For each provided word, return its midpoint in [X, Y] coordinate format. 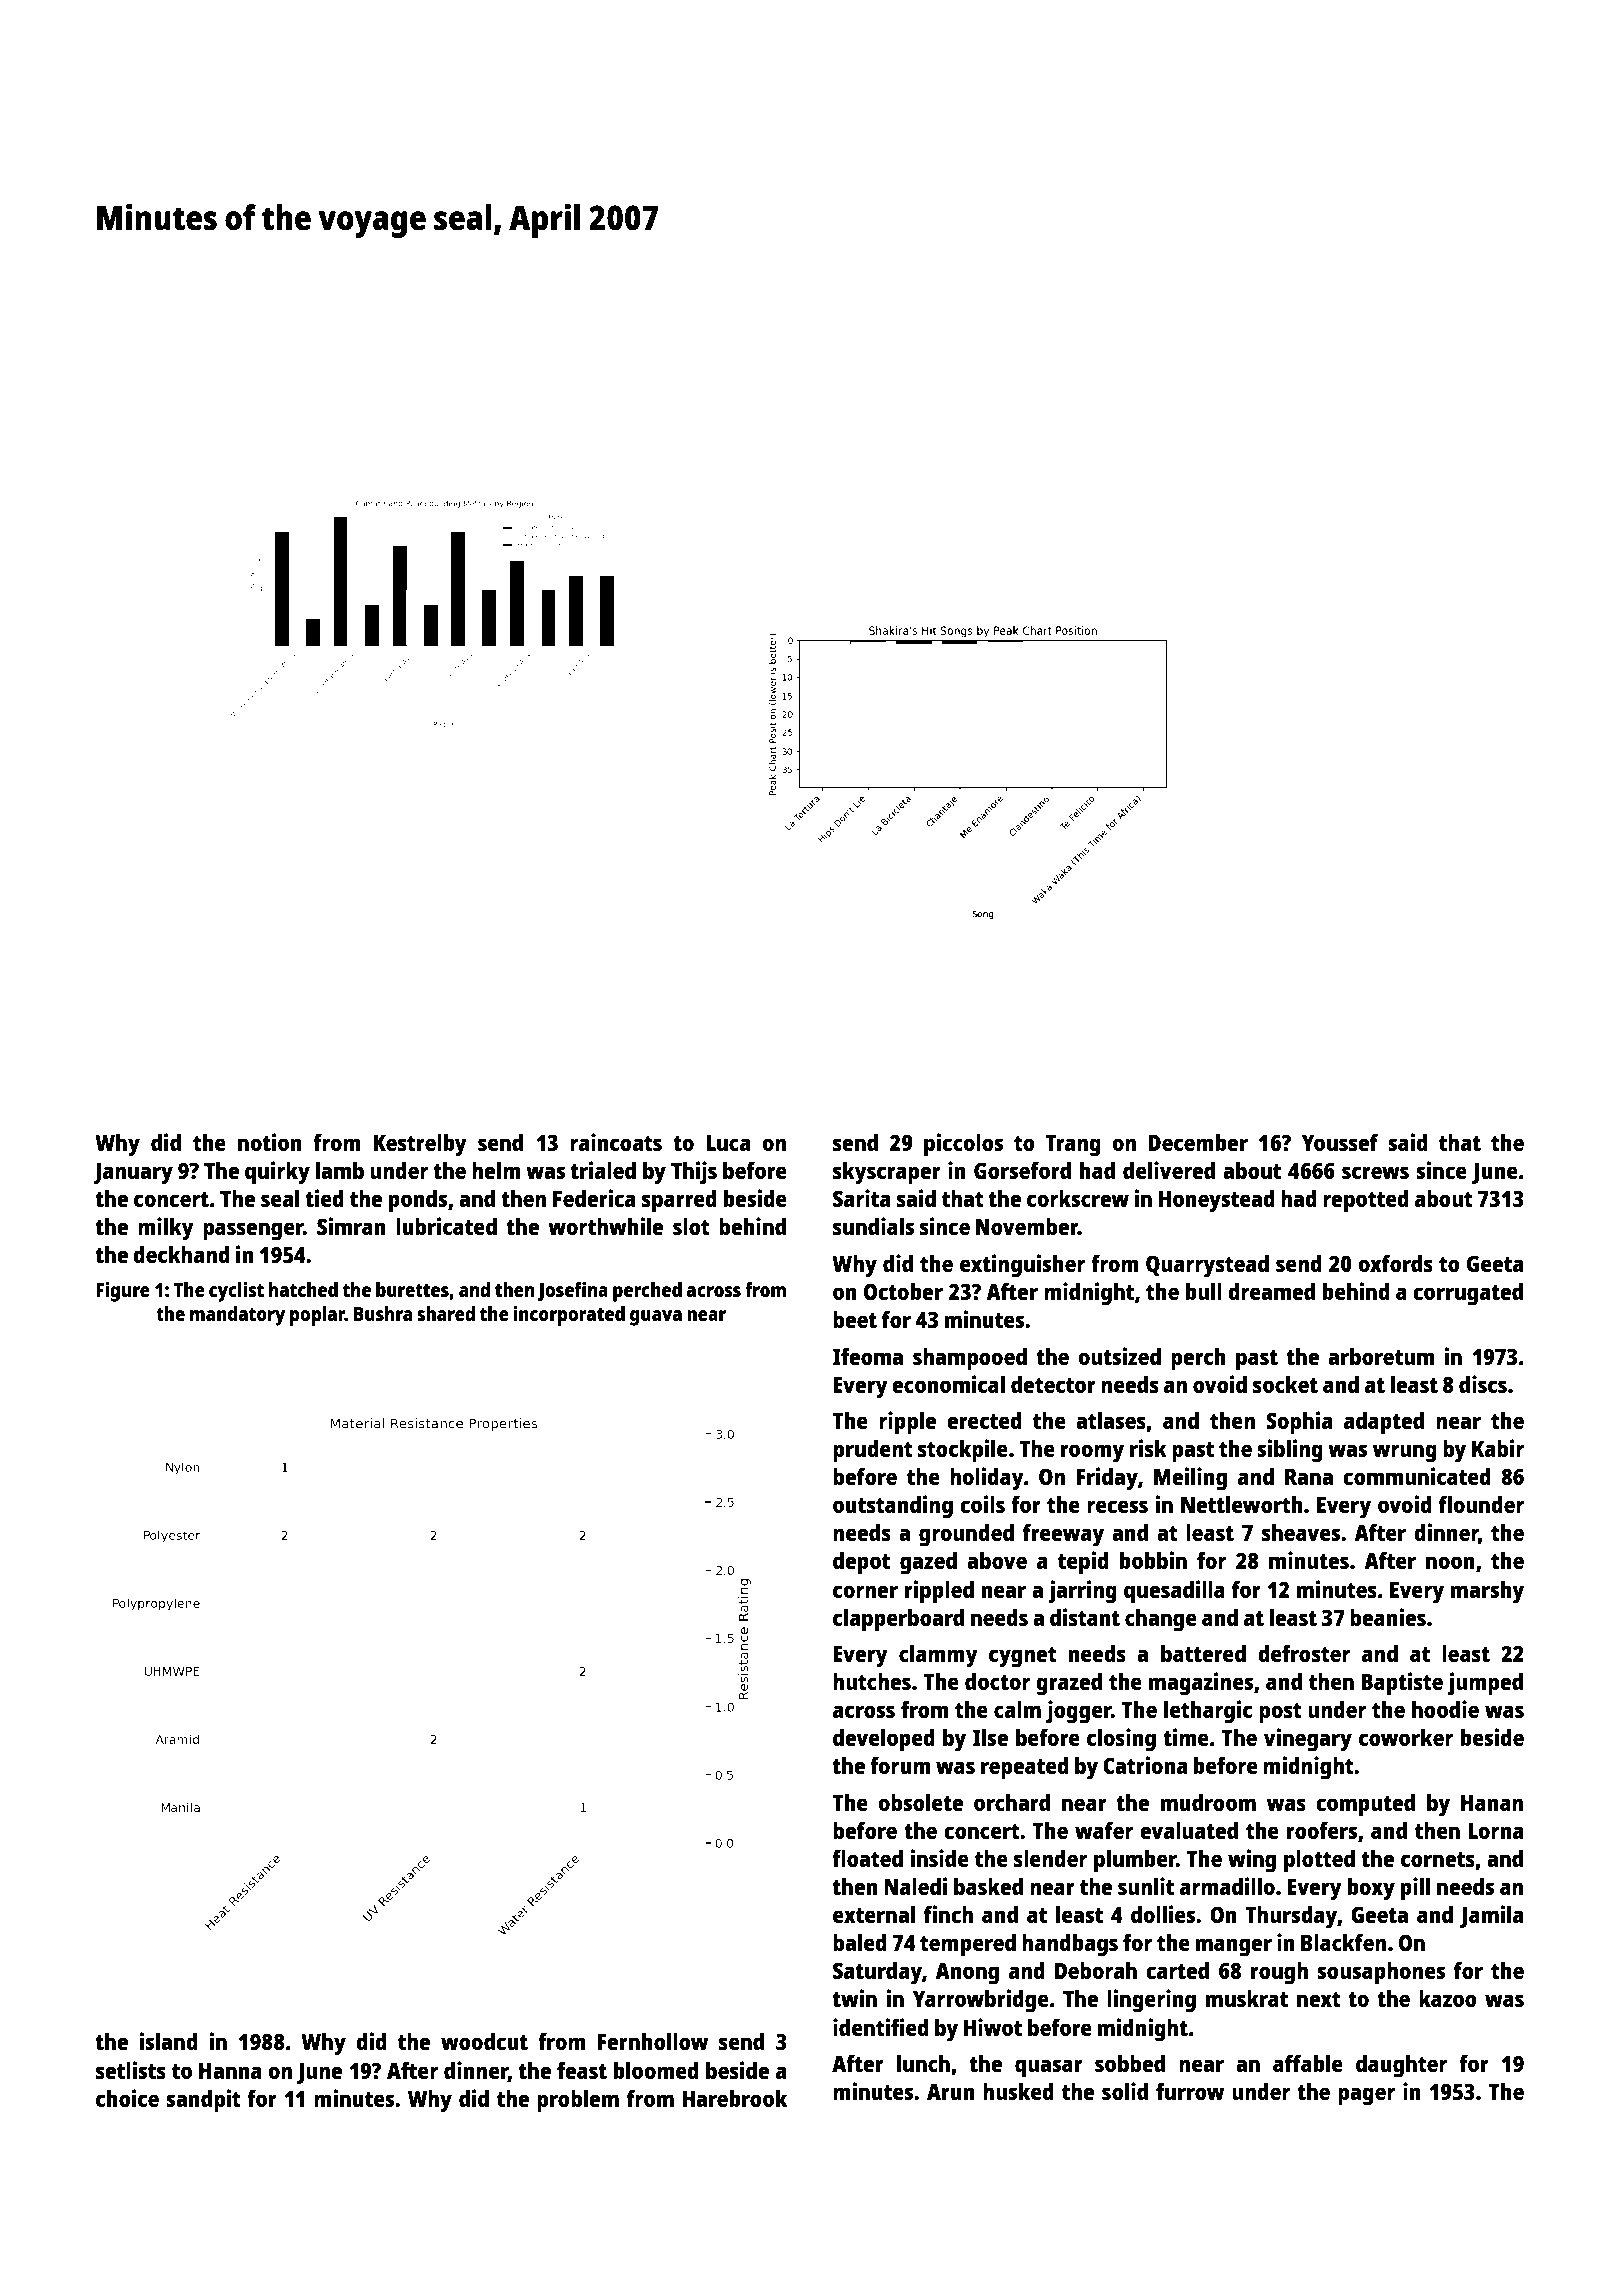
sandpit [203, 2101]
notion [270, 1142]
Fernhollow [653, 2041]
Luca [728, 1143]
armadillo [1227, 1886]
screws [1375, 1172]
